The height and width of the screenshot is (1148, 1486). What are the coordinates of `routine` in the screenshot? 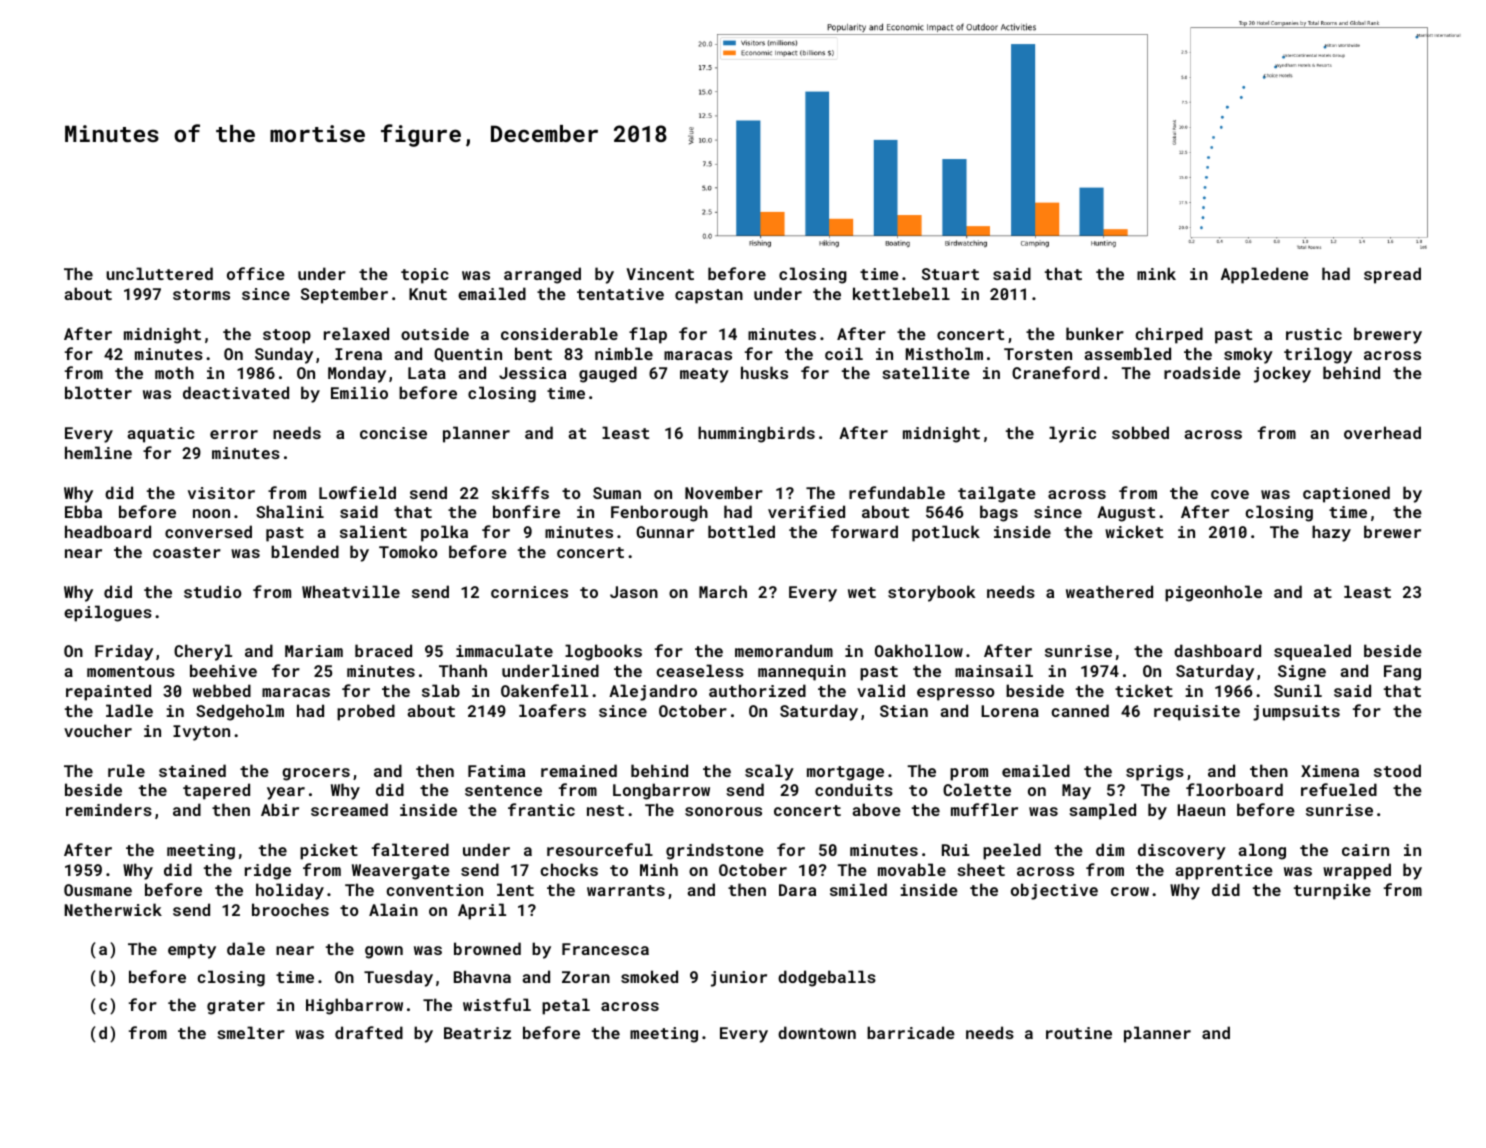 It's located at (1079, 1033).
